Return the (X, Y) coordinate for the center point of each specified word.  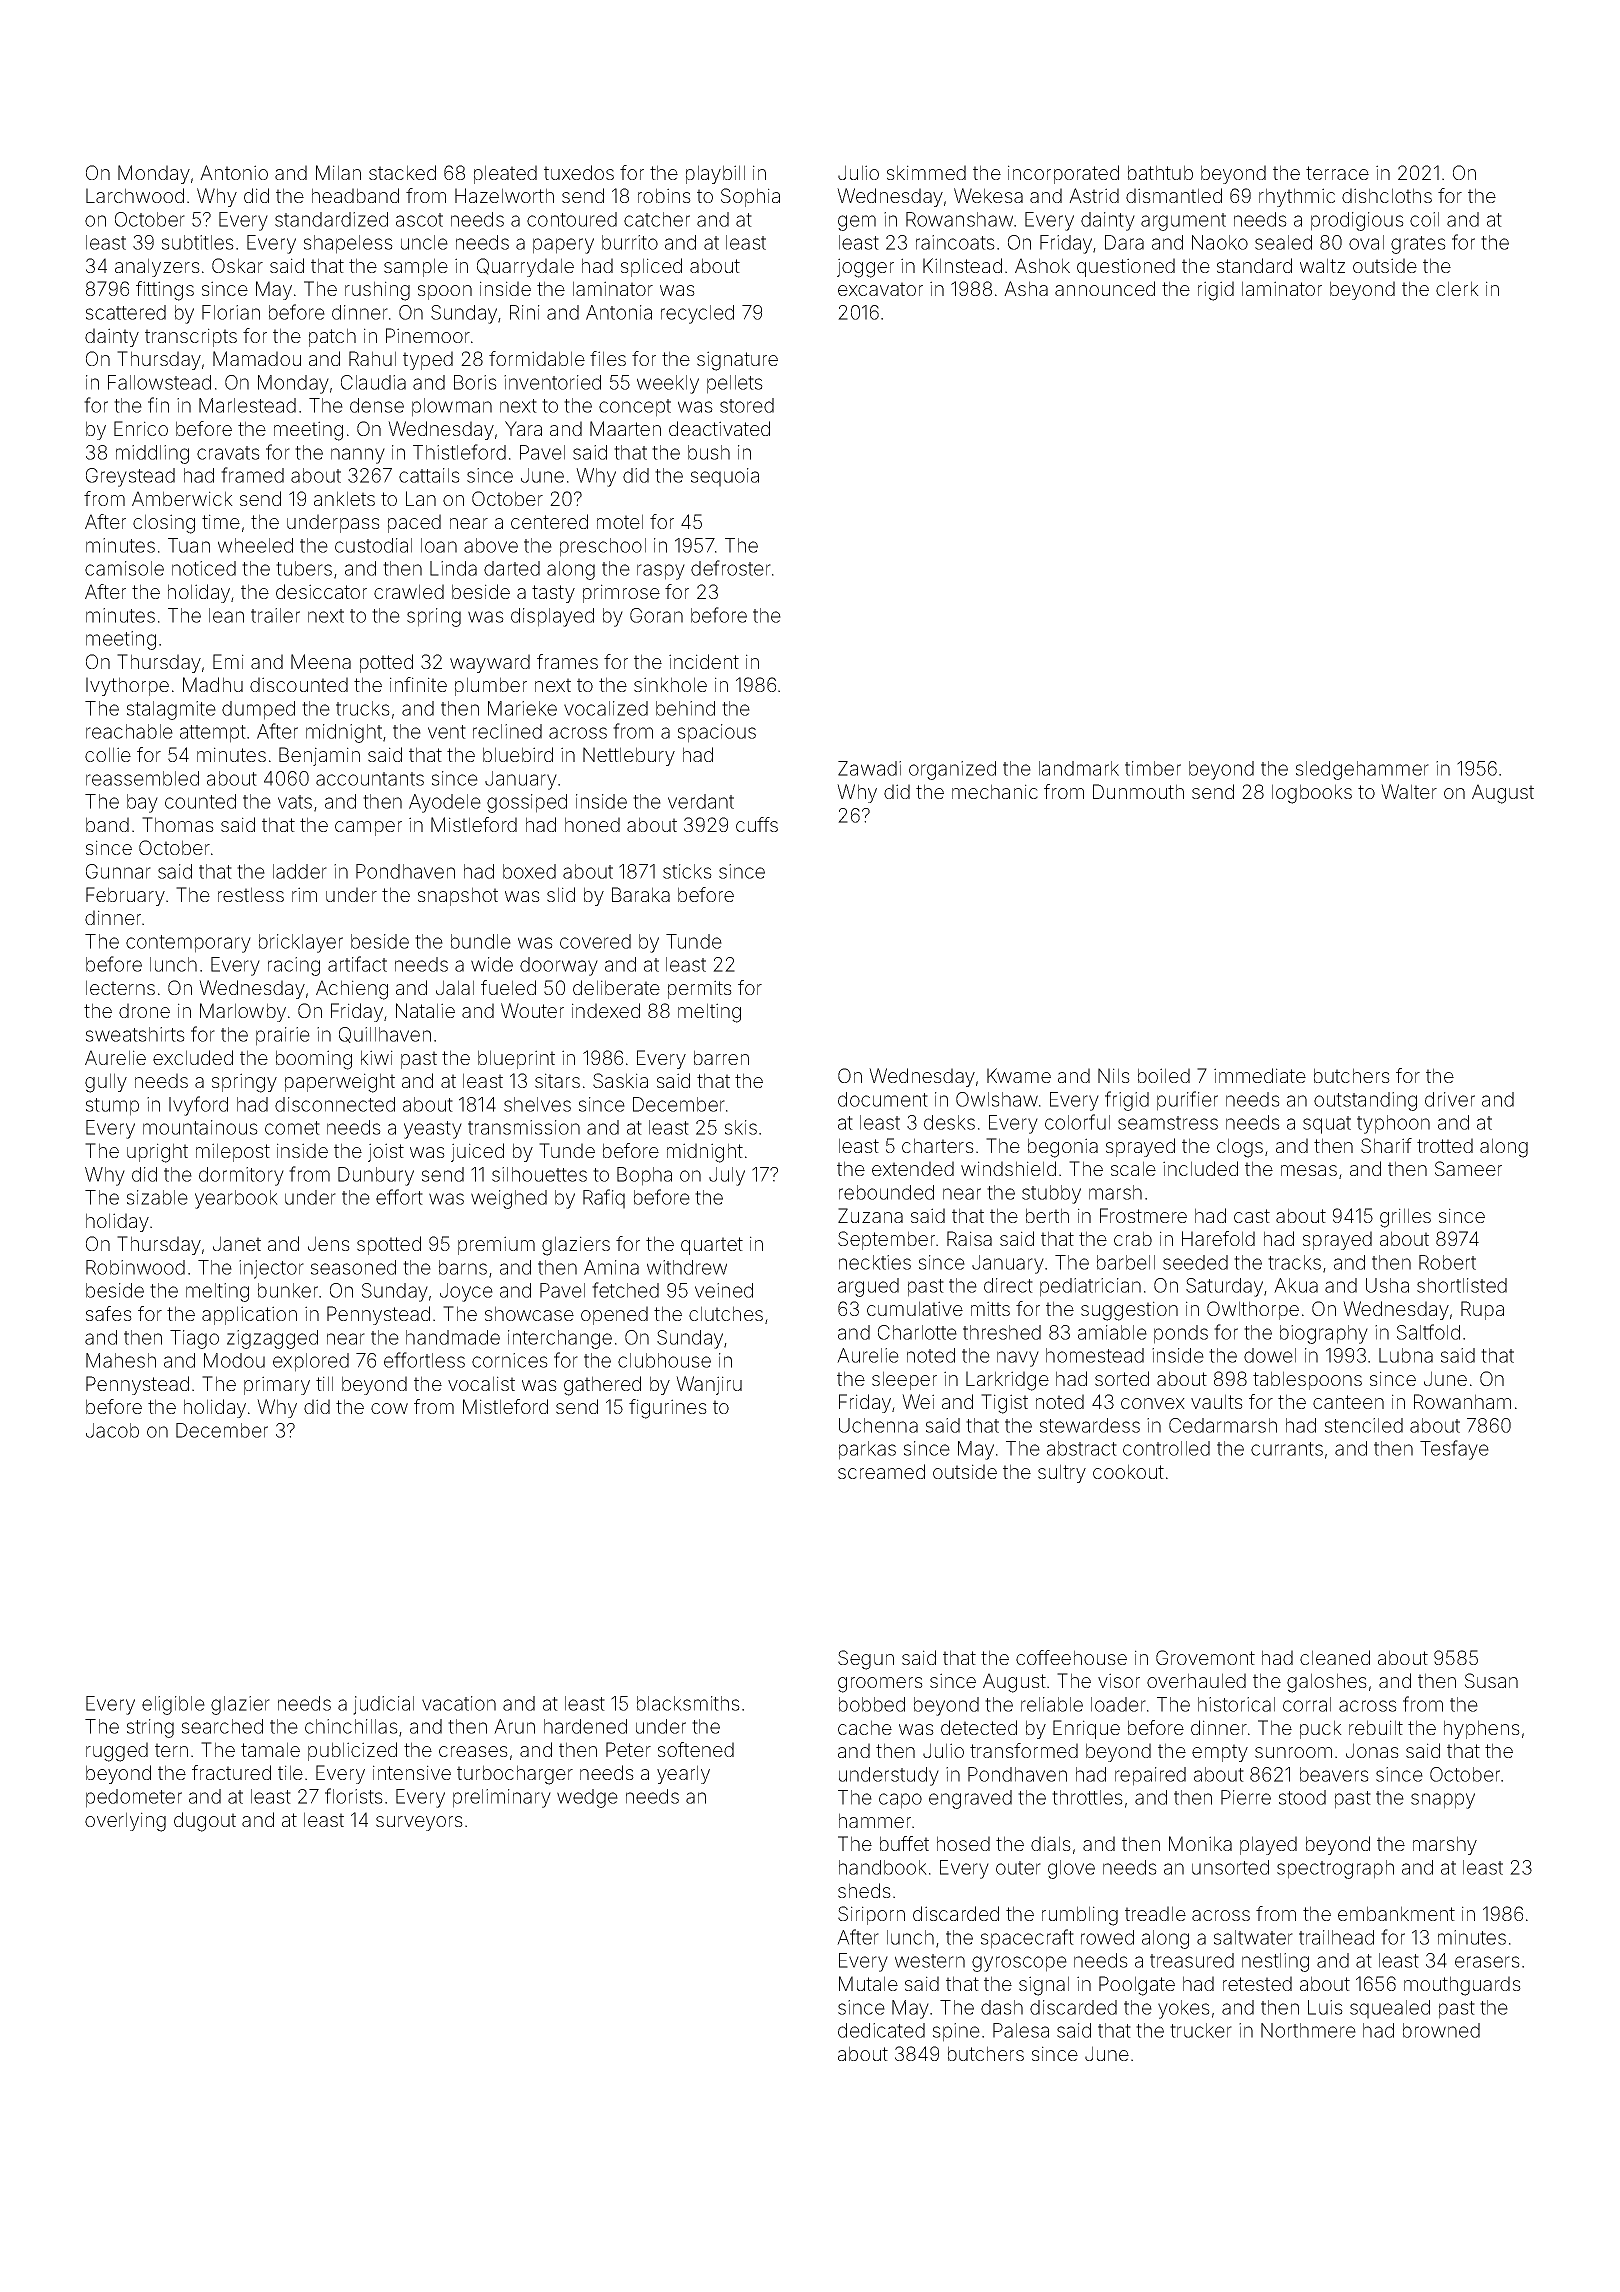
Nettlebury (629, 756)
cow (389, 1408)
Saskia (620, 1080)
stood (1302, 1797)
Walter (1409, 791)
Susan (1491, 1680)
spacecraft (1027, 1939)
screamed (881, 1471)
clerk (1457, 288)
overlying (125, 1822)
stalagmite (171, 710)
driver (1450, 1099)
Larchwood (135, 195)
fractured (231, 1772)
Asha (1026, 288)
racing (294, 966)
